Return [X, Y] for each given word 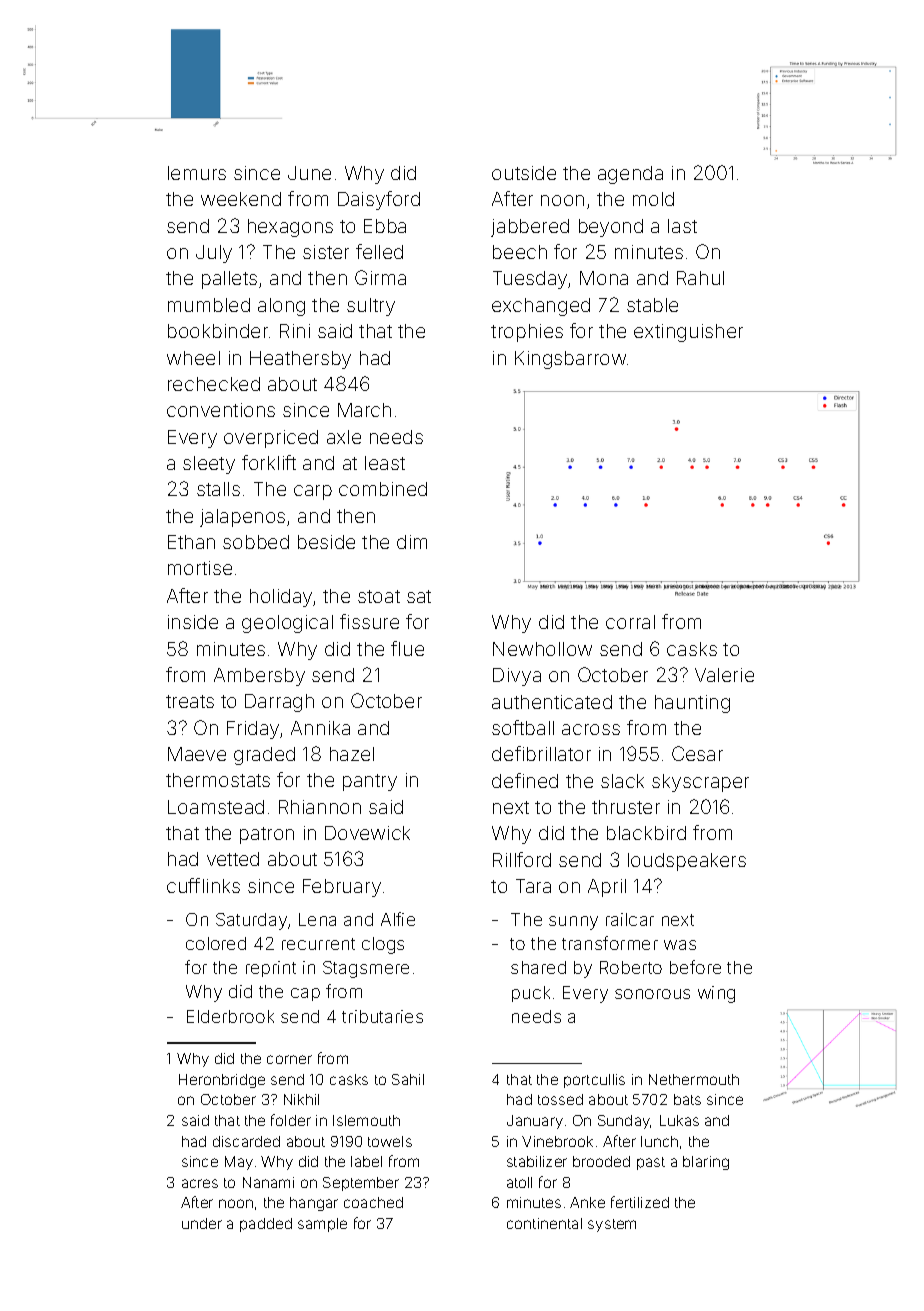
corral [630, 622]
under [202, 1223]
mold [653, 199]
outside [524, 173]
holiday [281, 598]
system [612, 1225]
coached [373, 1202]
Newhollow [542, 649]
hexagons [290, 228]
